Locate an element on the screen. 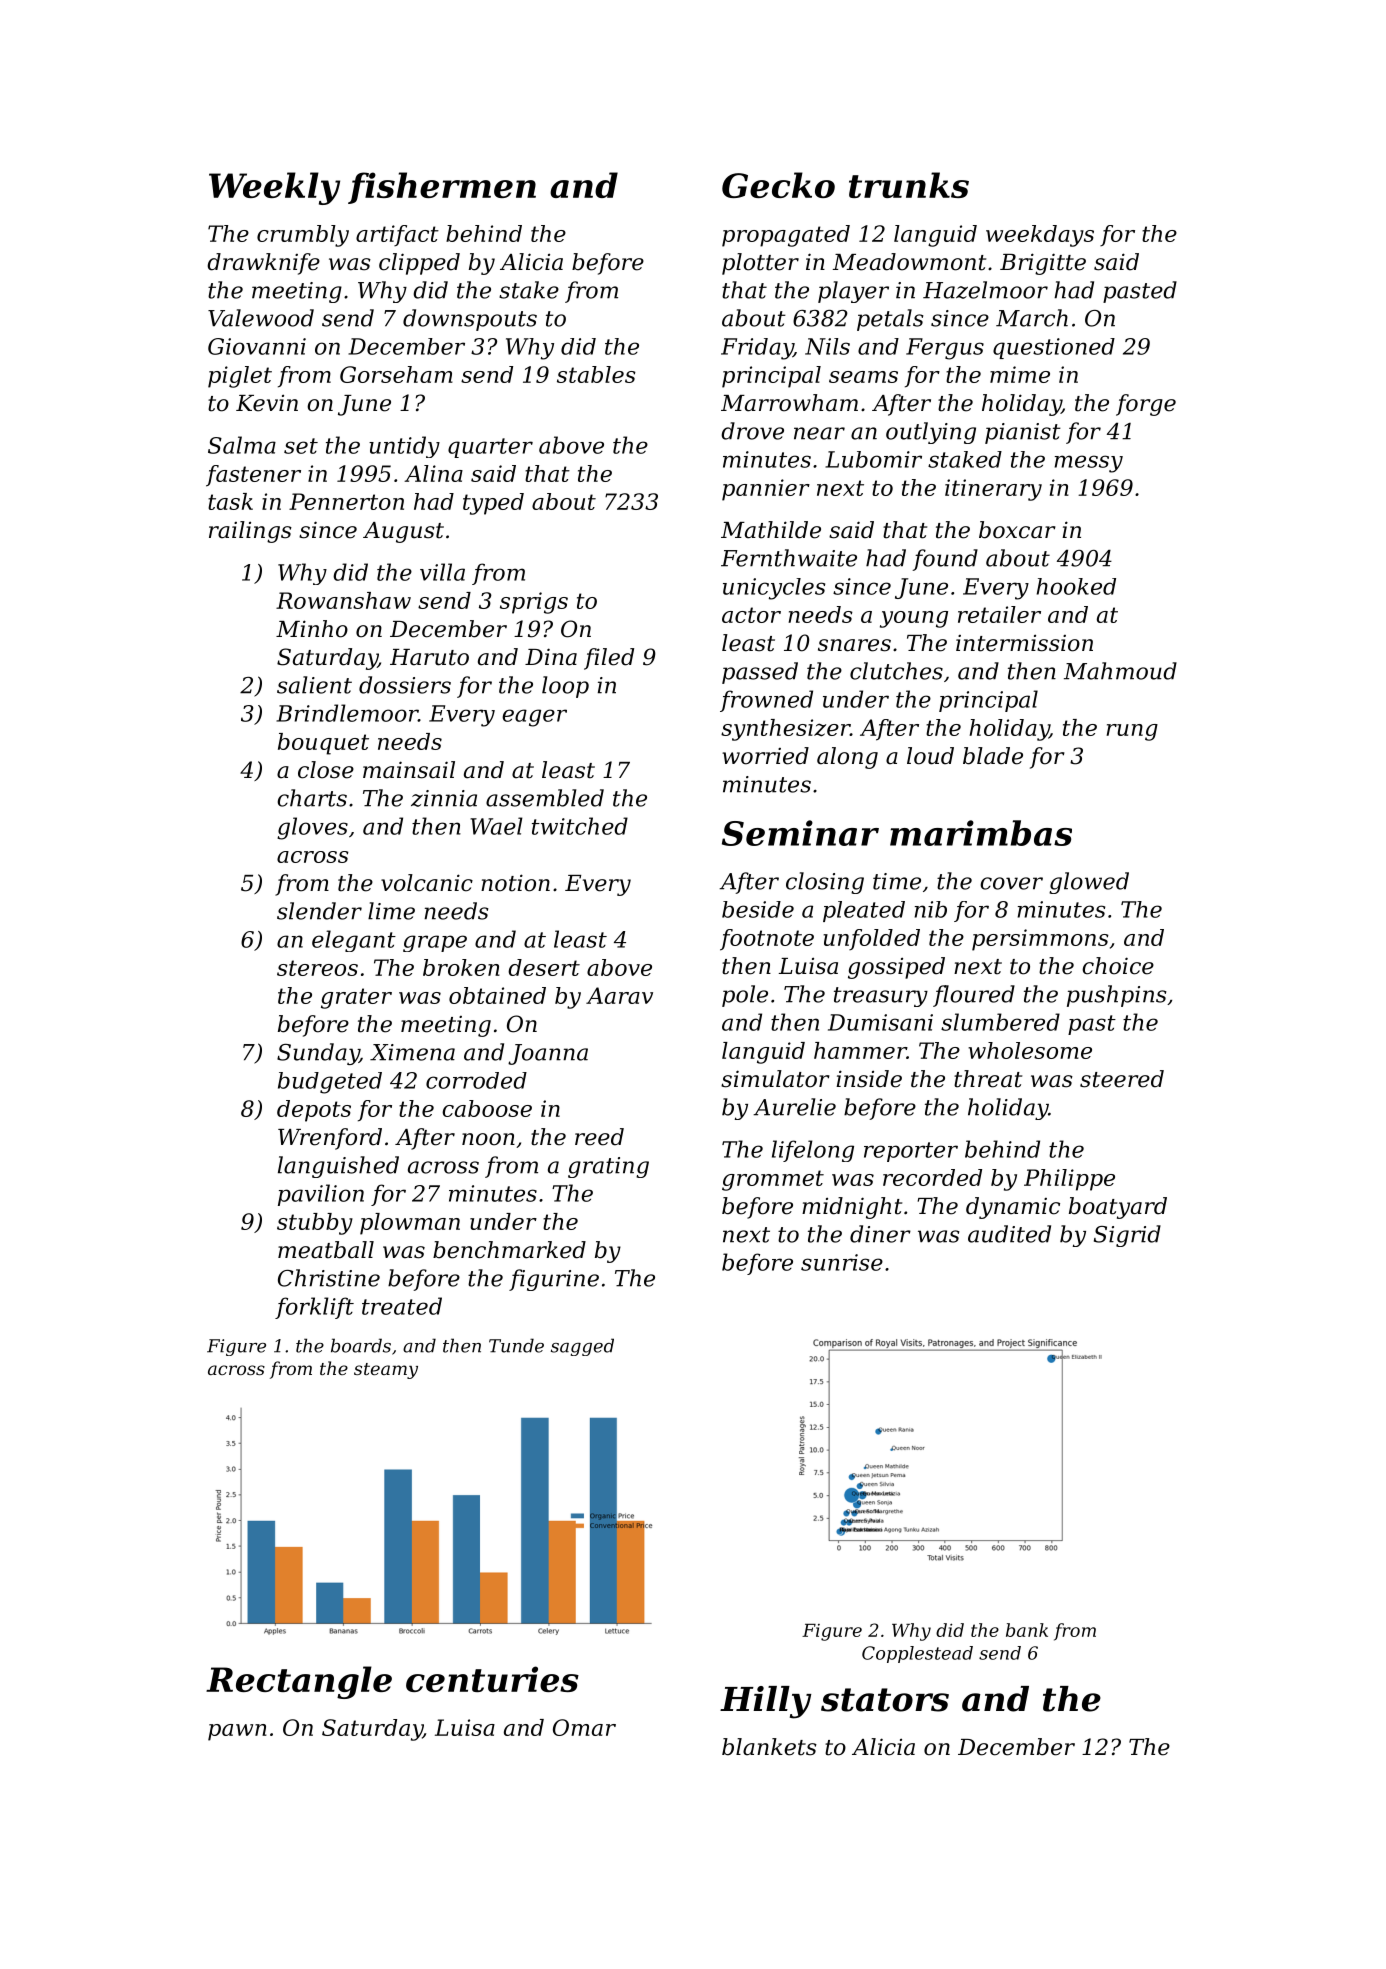 Image resolution: width=1386 pixels, height=1969 pixels. weekdays is located at coordinates (1040, 236).
